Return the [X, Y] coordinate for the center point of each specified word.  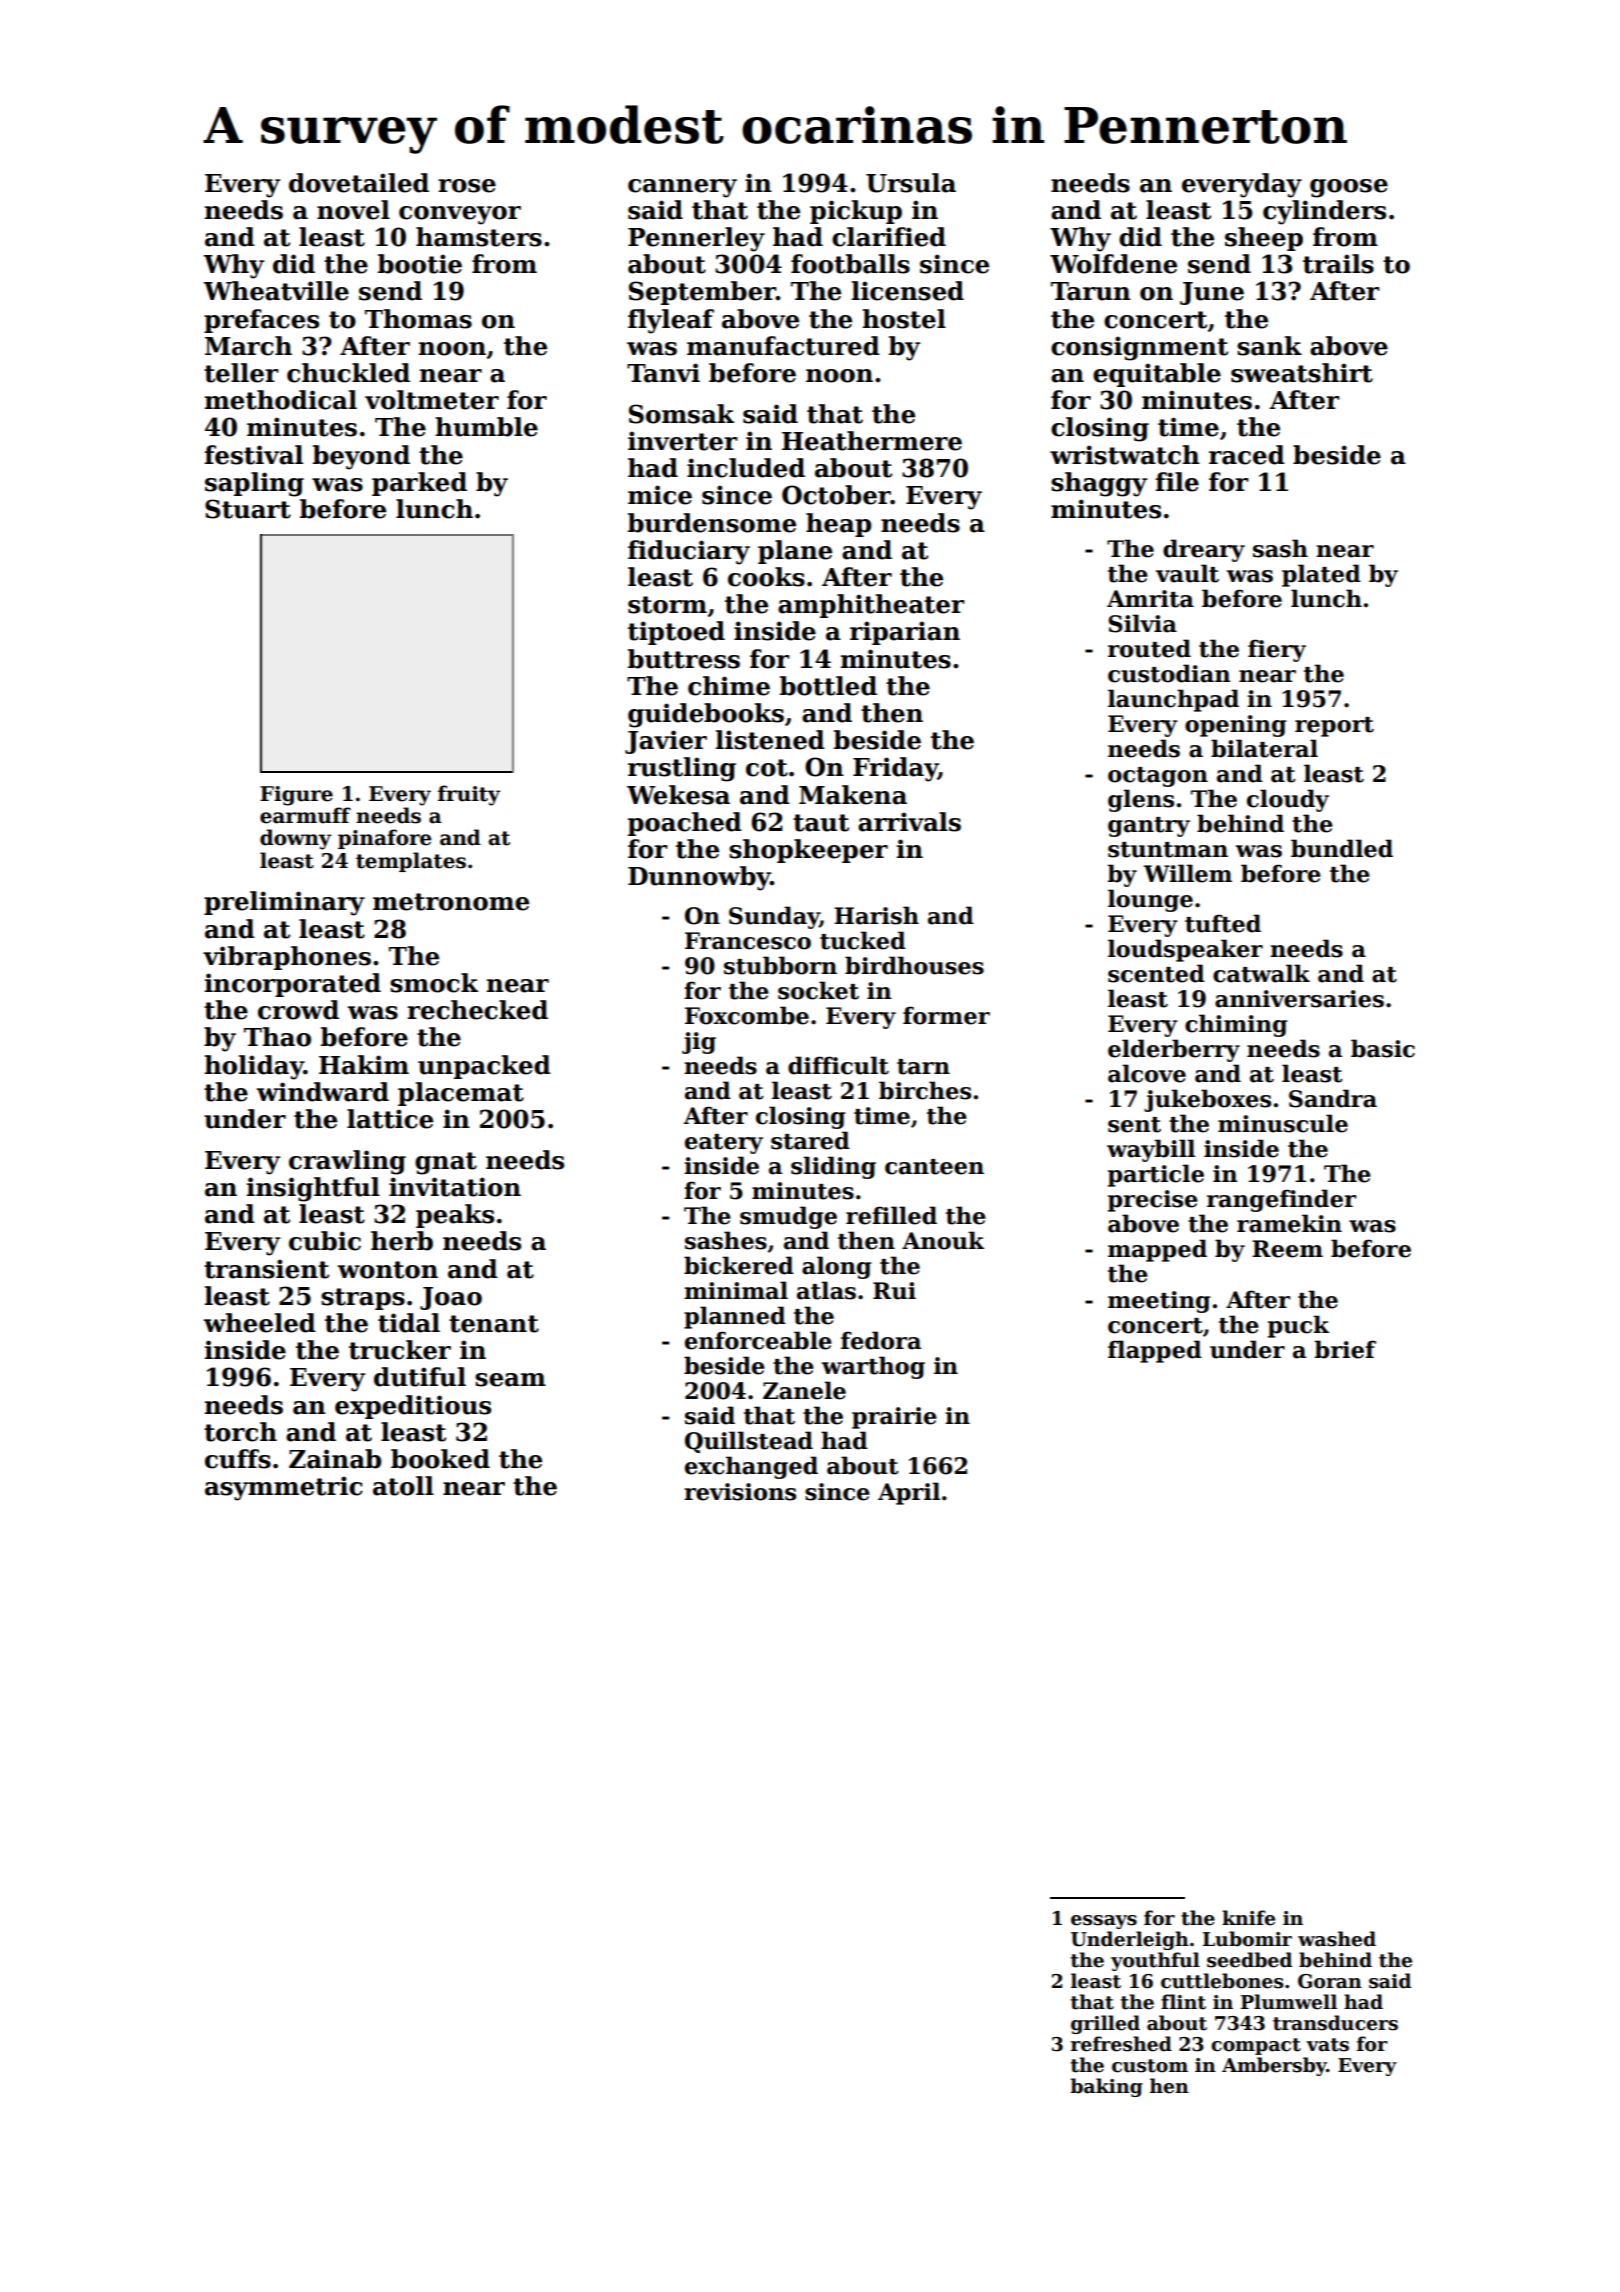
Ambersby [1274, 2066]
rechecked [477, 1010]
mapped [1157, 1250]
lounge [1150, 900]
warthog [873, 1367]
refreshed [1121, 2044]
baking [1106, 2087]
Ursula [911, 183]
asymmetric [284, 1488]
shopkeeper [808, 851]
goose [1349, 188]
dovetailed [359, 183]
